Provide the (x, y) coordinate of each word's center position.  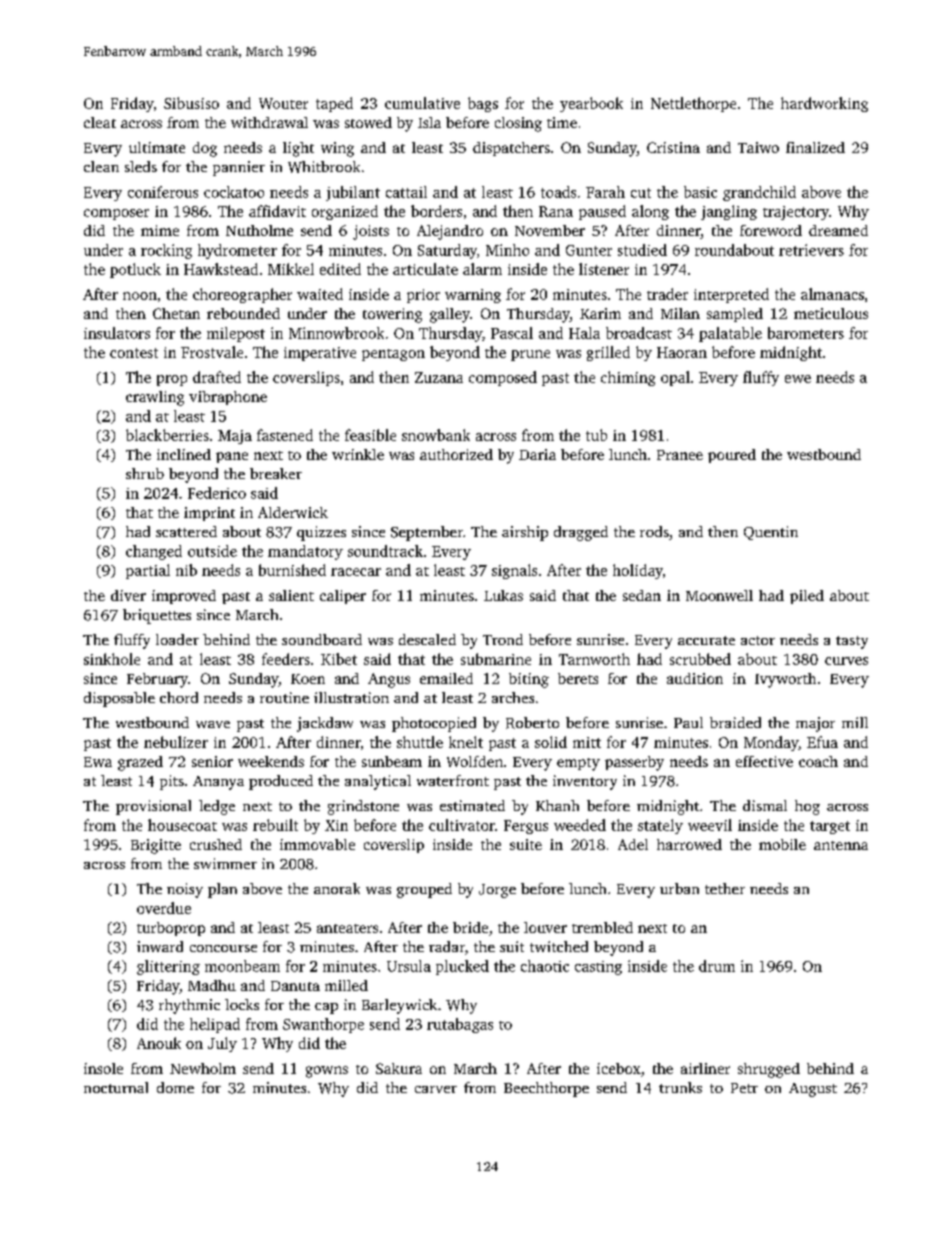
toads (558, 192)
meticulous (831, 313)
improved (184, 597)
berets (578, 678)
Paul (688, 722)
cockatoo (234, 192)
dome (175, 1087)
